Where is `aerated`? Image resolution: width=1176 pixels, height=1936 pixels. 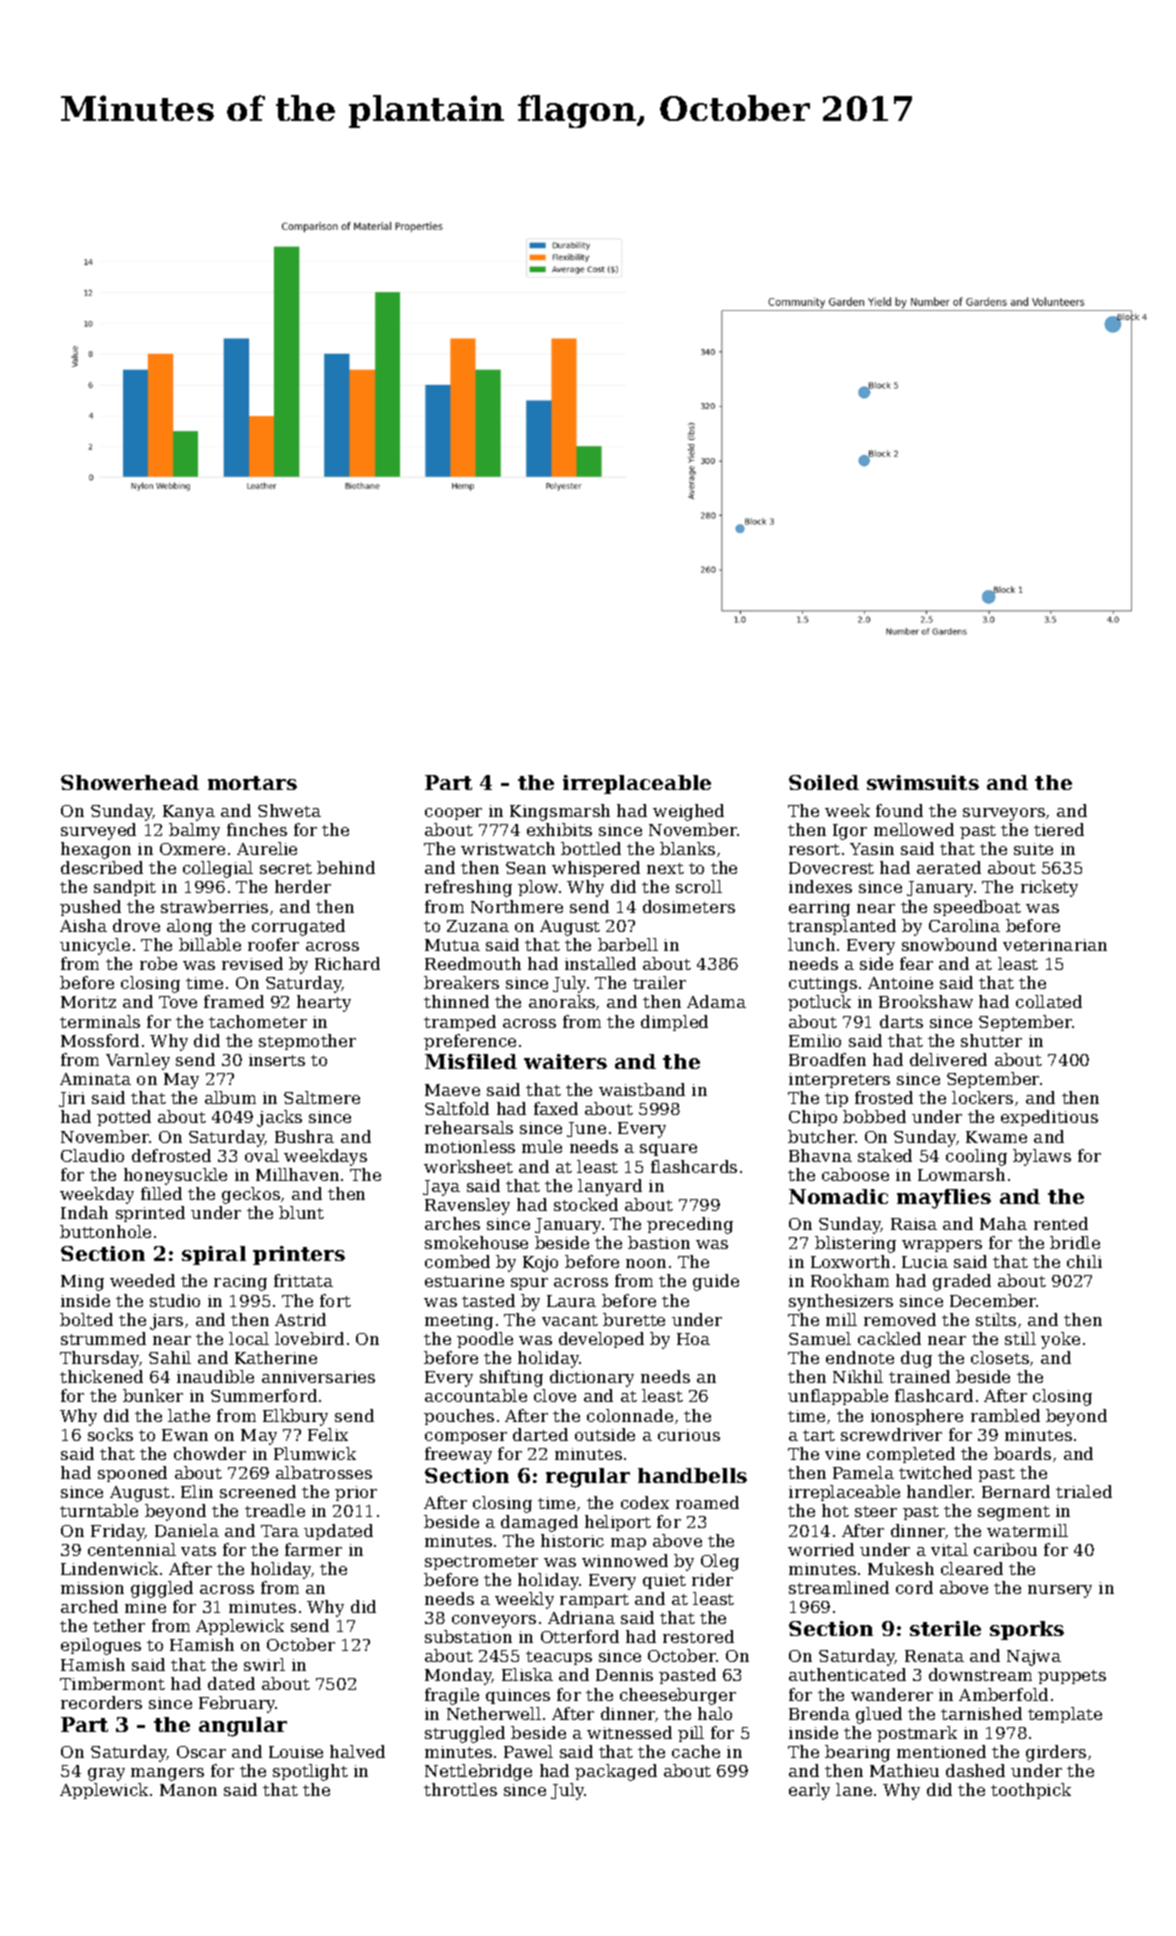
aerated is located at coordinates (949, 867).
